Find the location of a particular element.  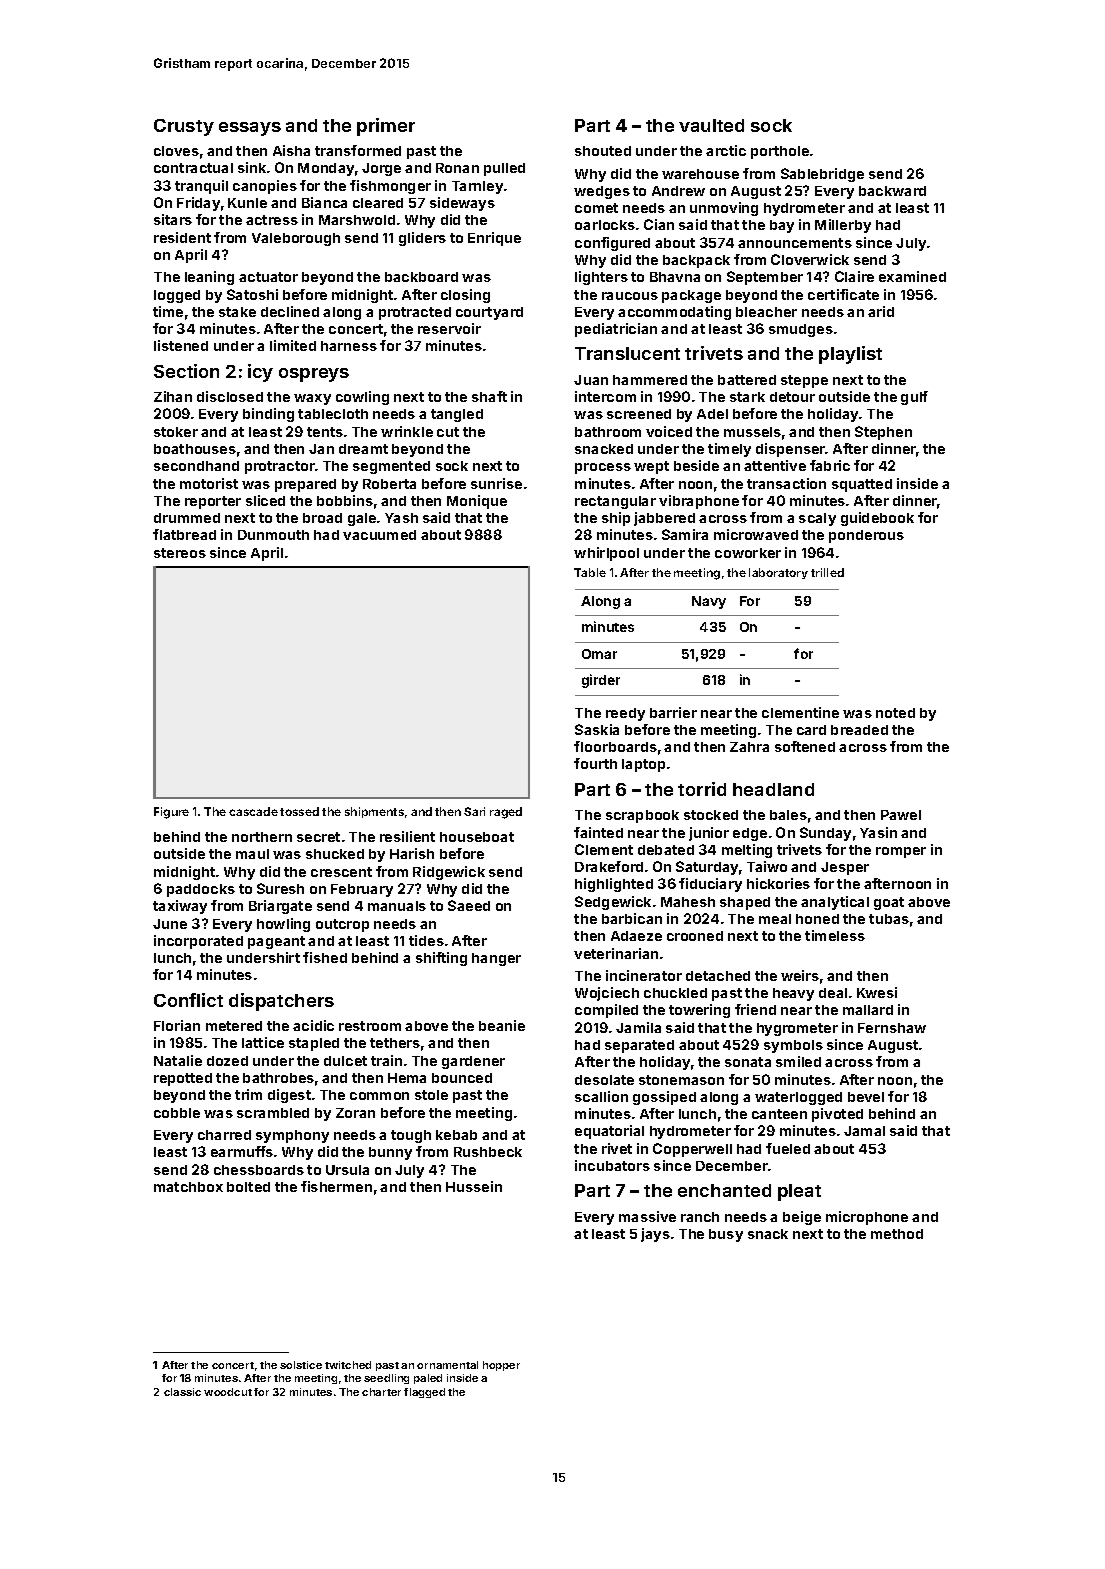

broad is located at coordinates (322, 518).
